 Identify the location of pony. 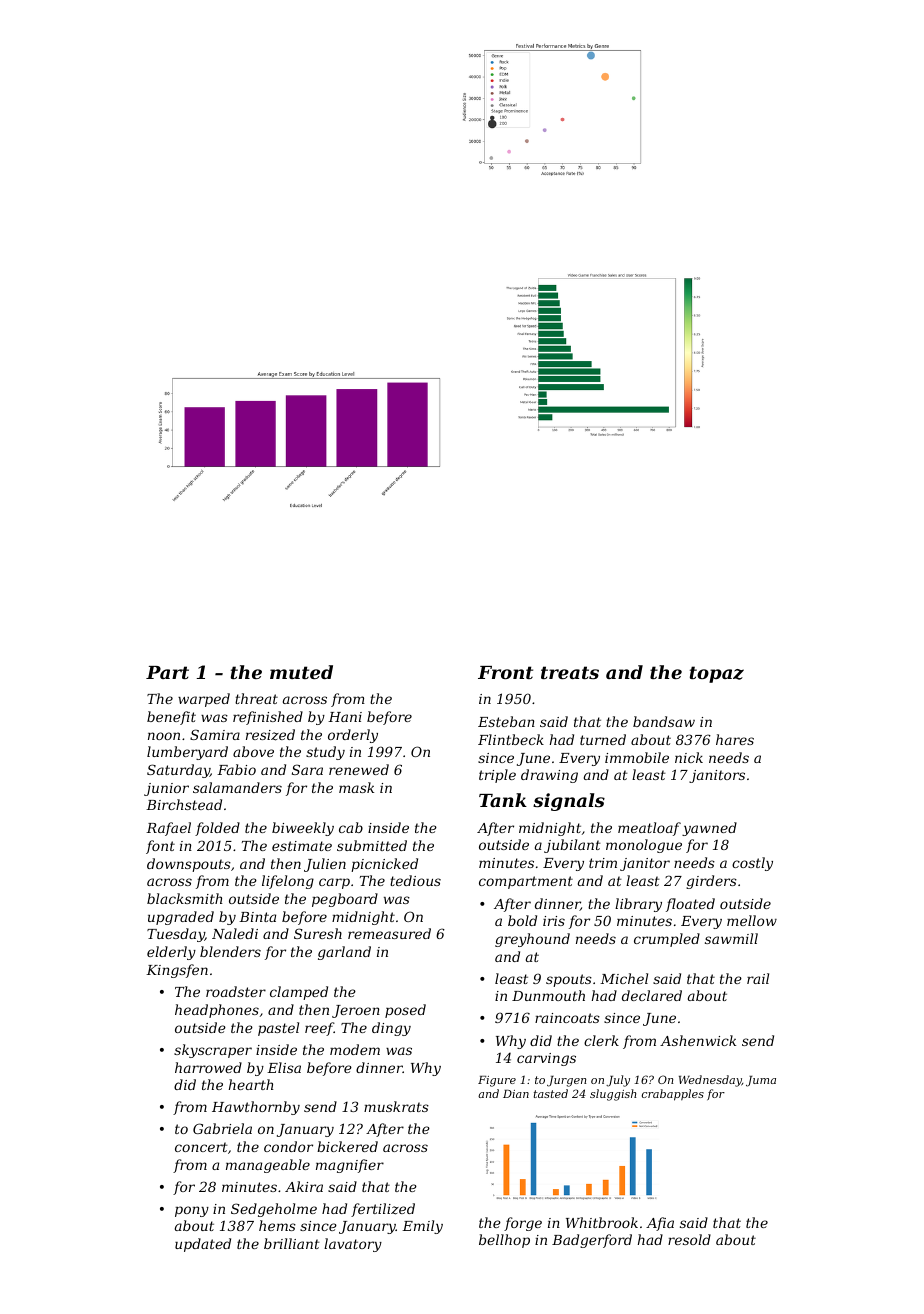
(192, 1211).
